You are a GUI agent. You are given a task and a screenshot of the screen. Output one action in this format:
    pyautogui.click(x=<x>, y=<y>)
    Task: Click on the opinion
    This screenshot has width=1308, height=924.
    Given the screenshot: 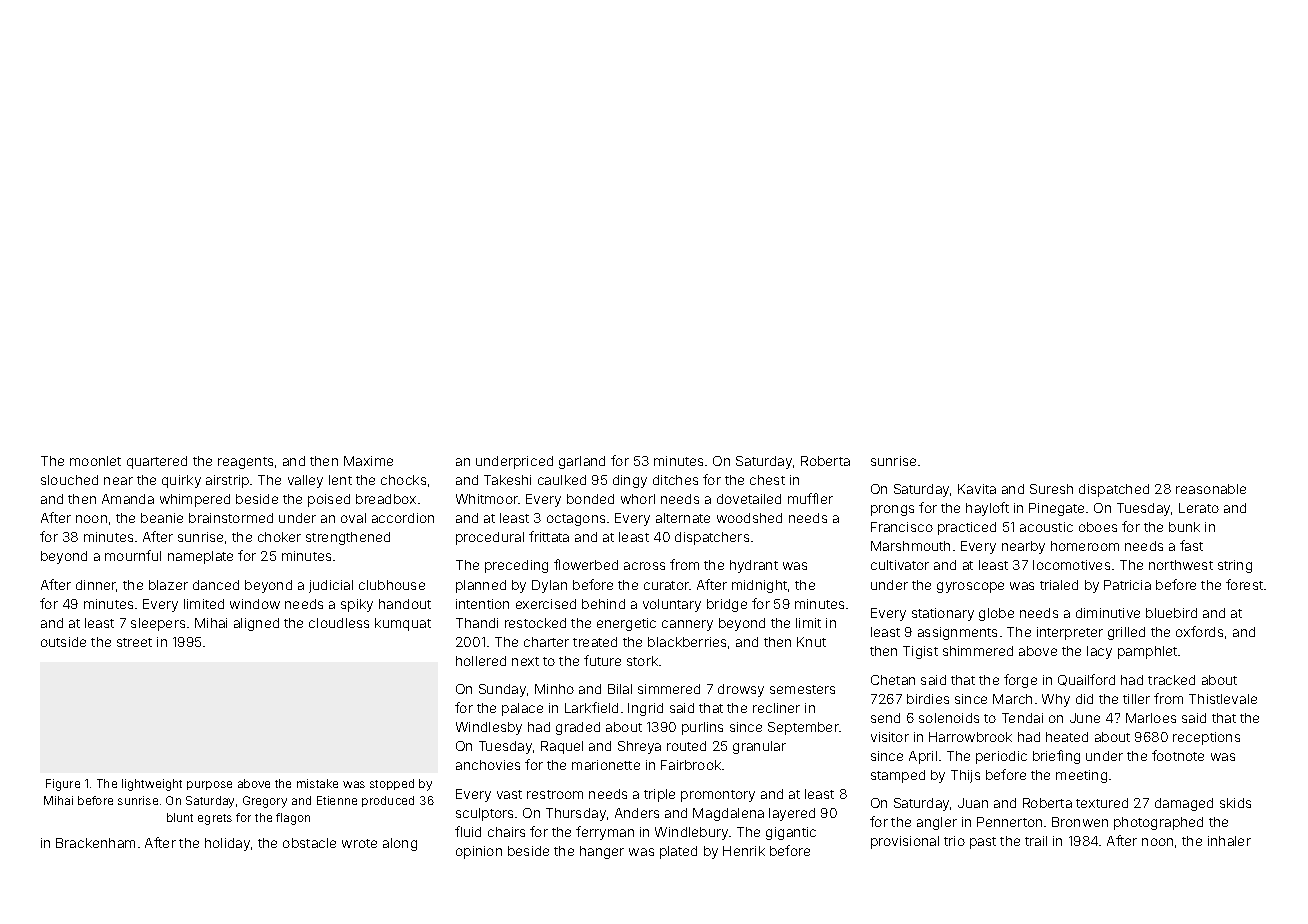 What is the action you would take?
    pyautogui.click(x=479, y=852)
